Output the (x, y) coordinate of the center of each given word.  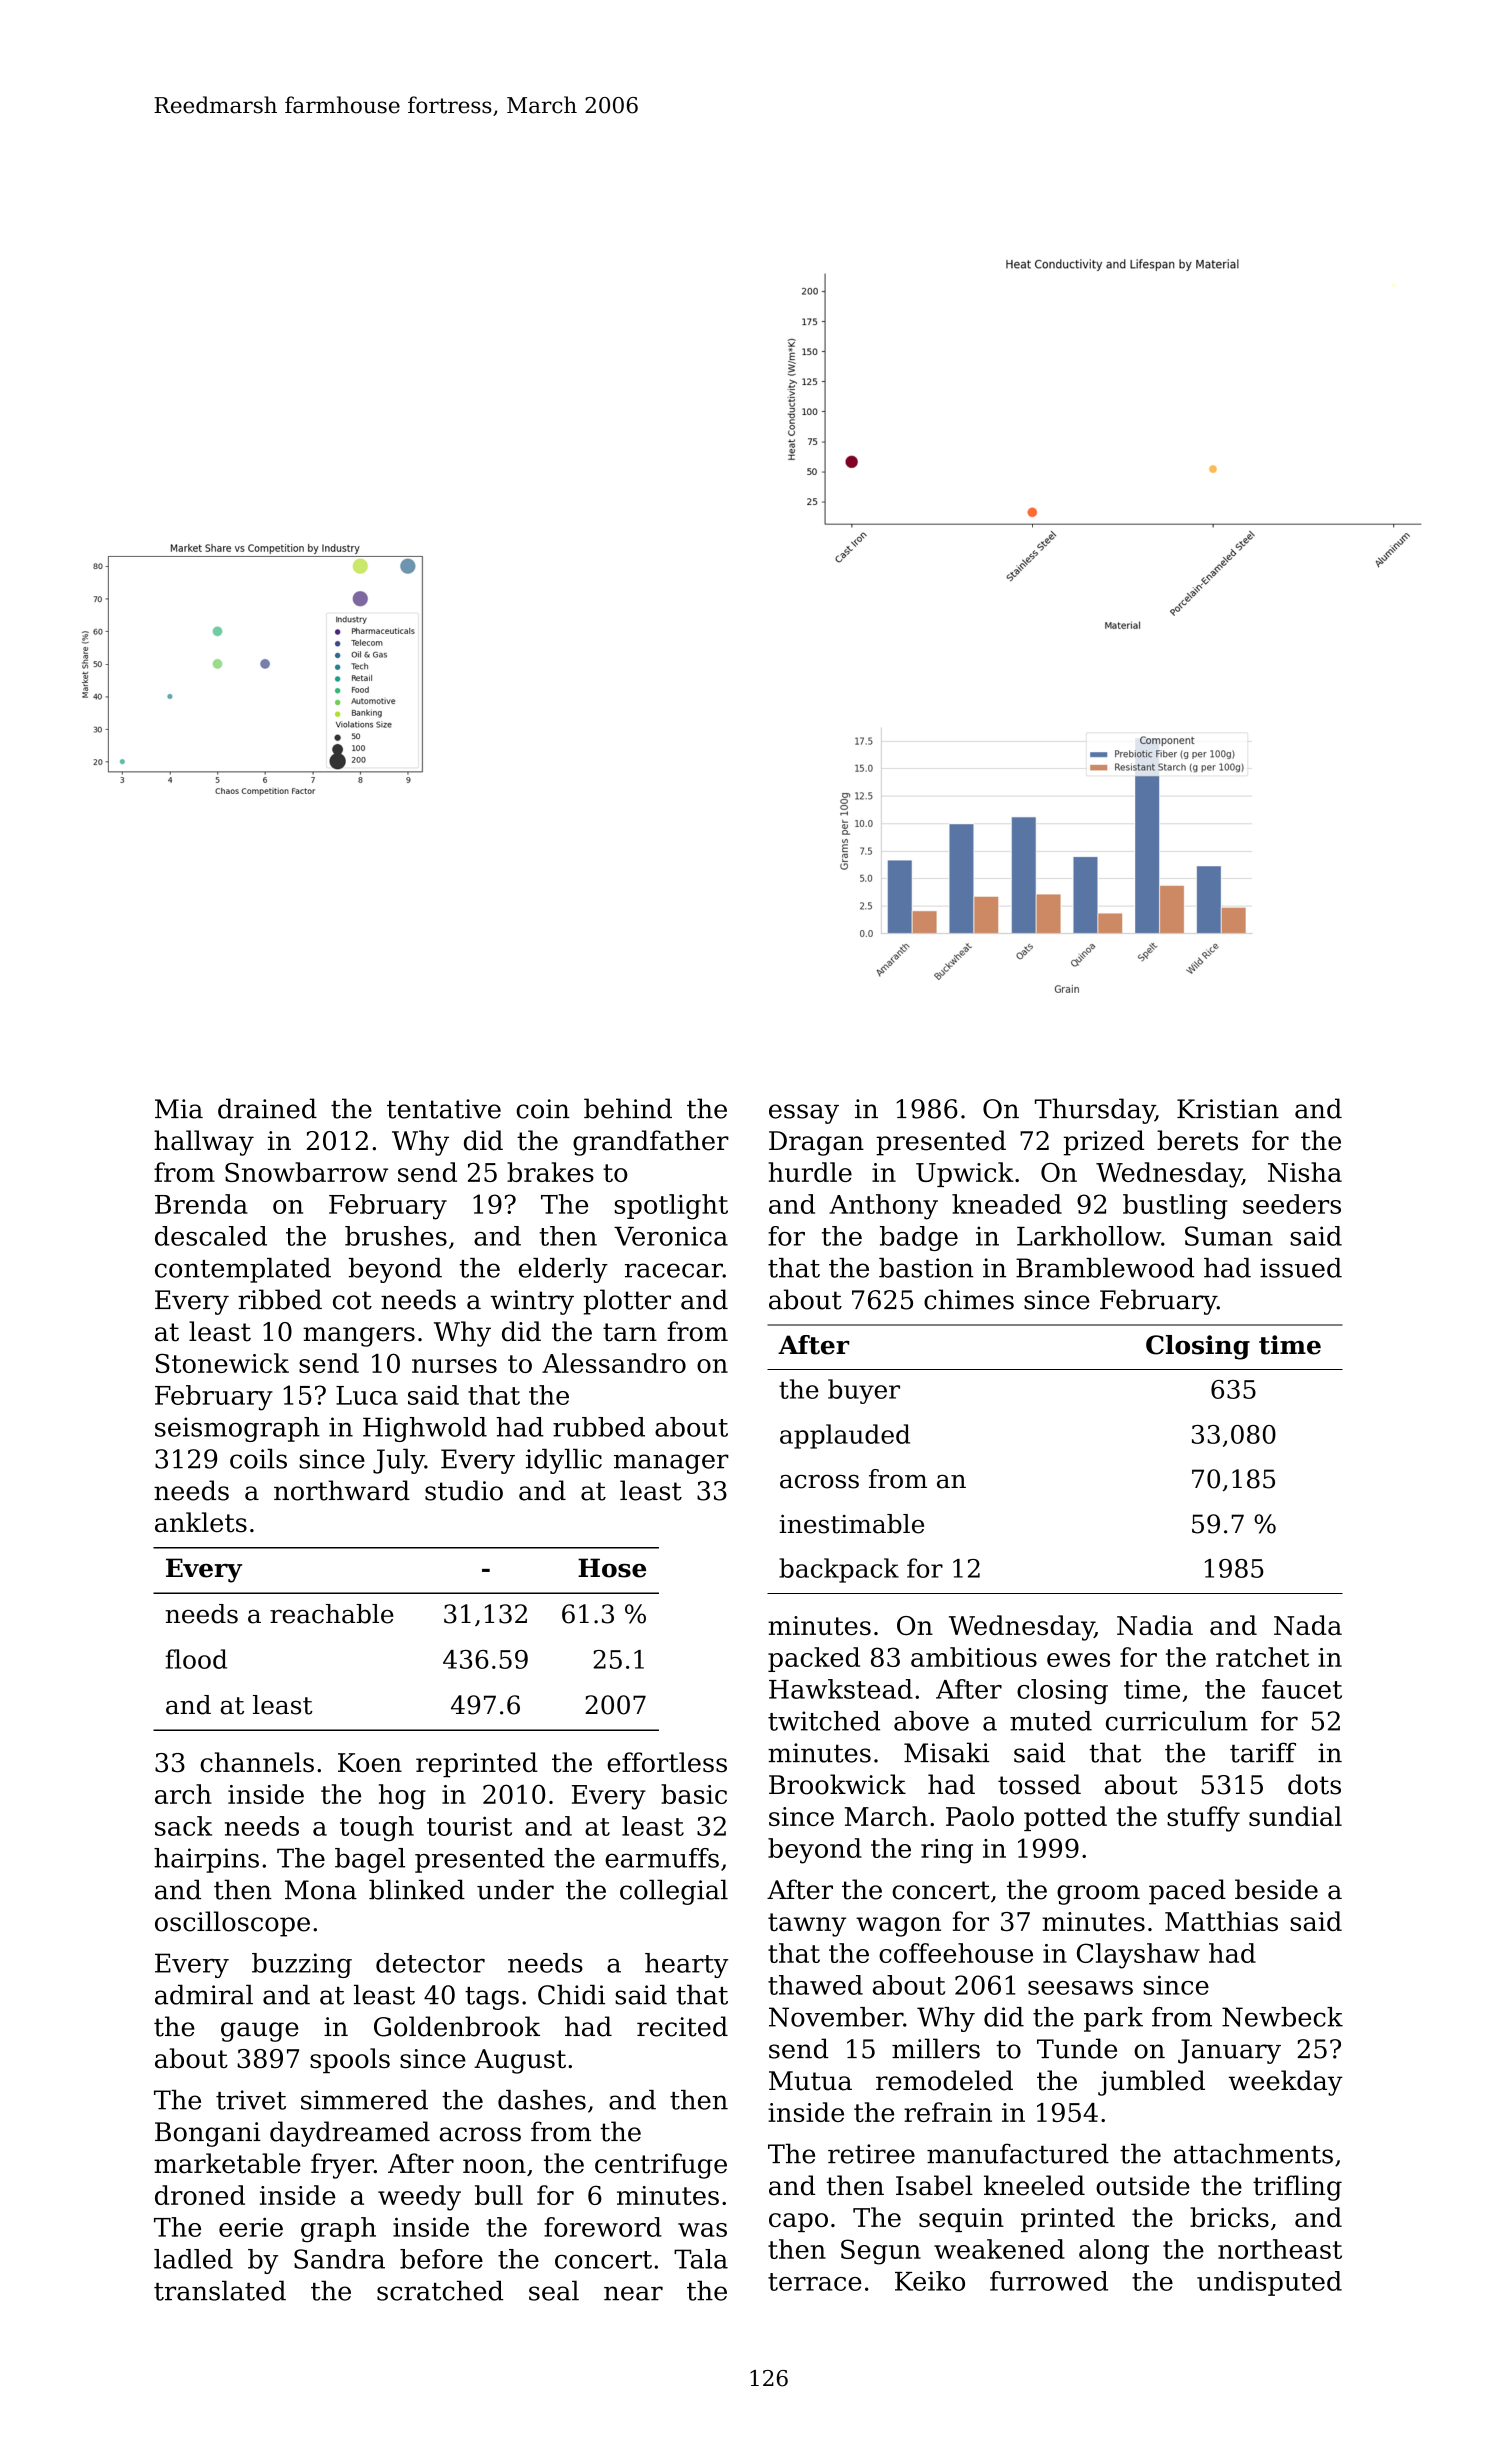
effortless (667, 1762)
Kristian (1228, 1109)
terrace (815, 2282)
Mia (179, 1109)
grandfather (651, 1143)
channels (257, 1762)
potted (1065, 1818)
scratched (440, 2290)
